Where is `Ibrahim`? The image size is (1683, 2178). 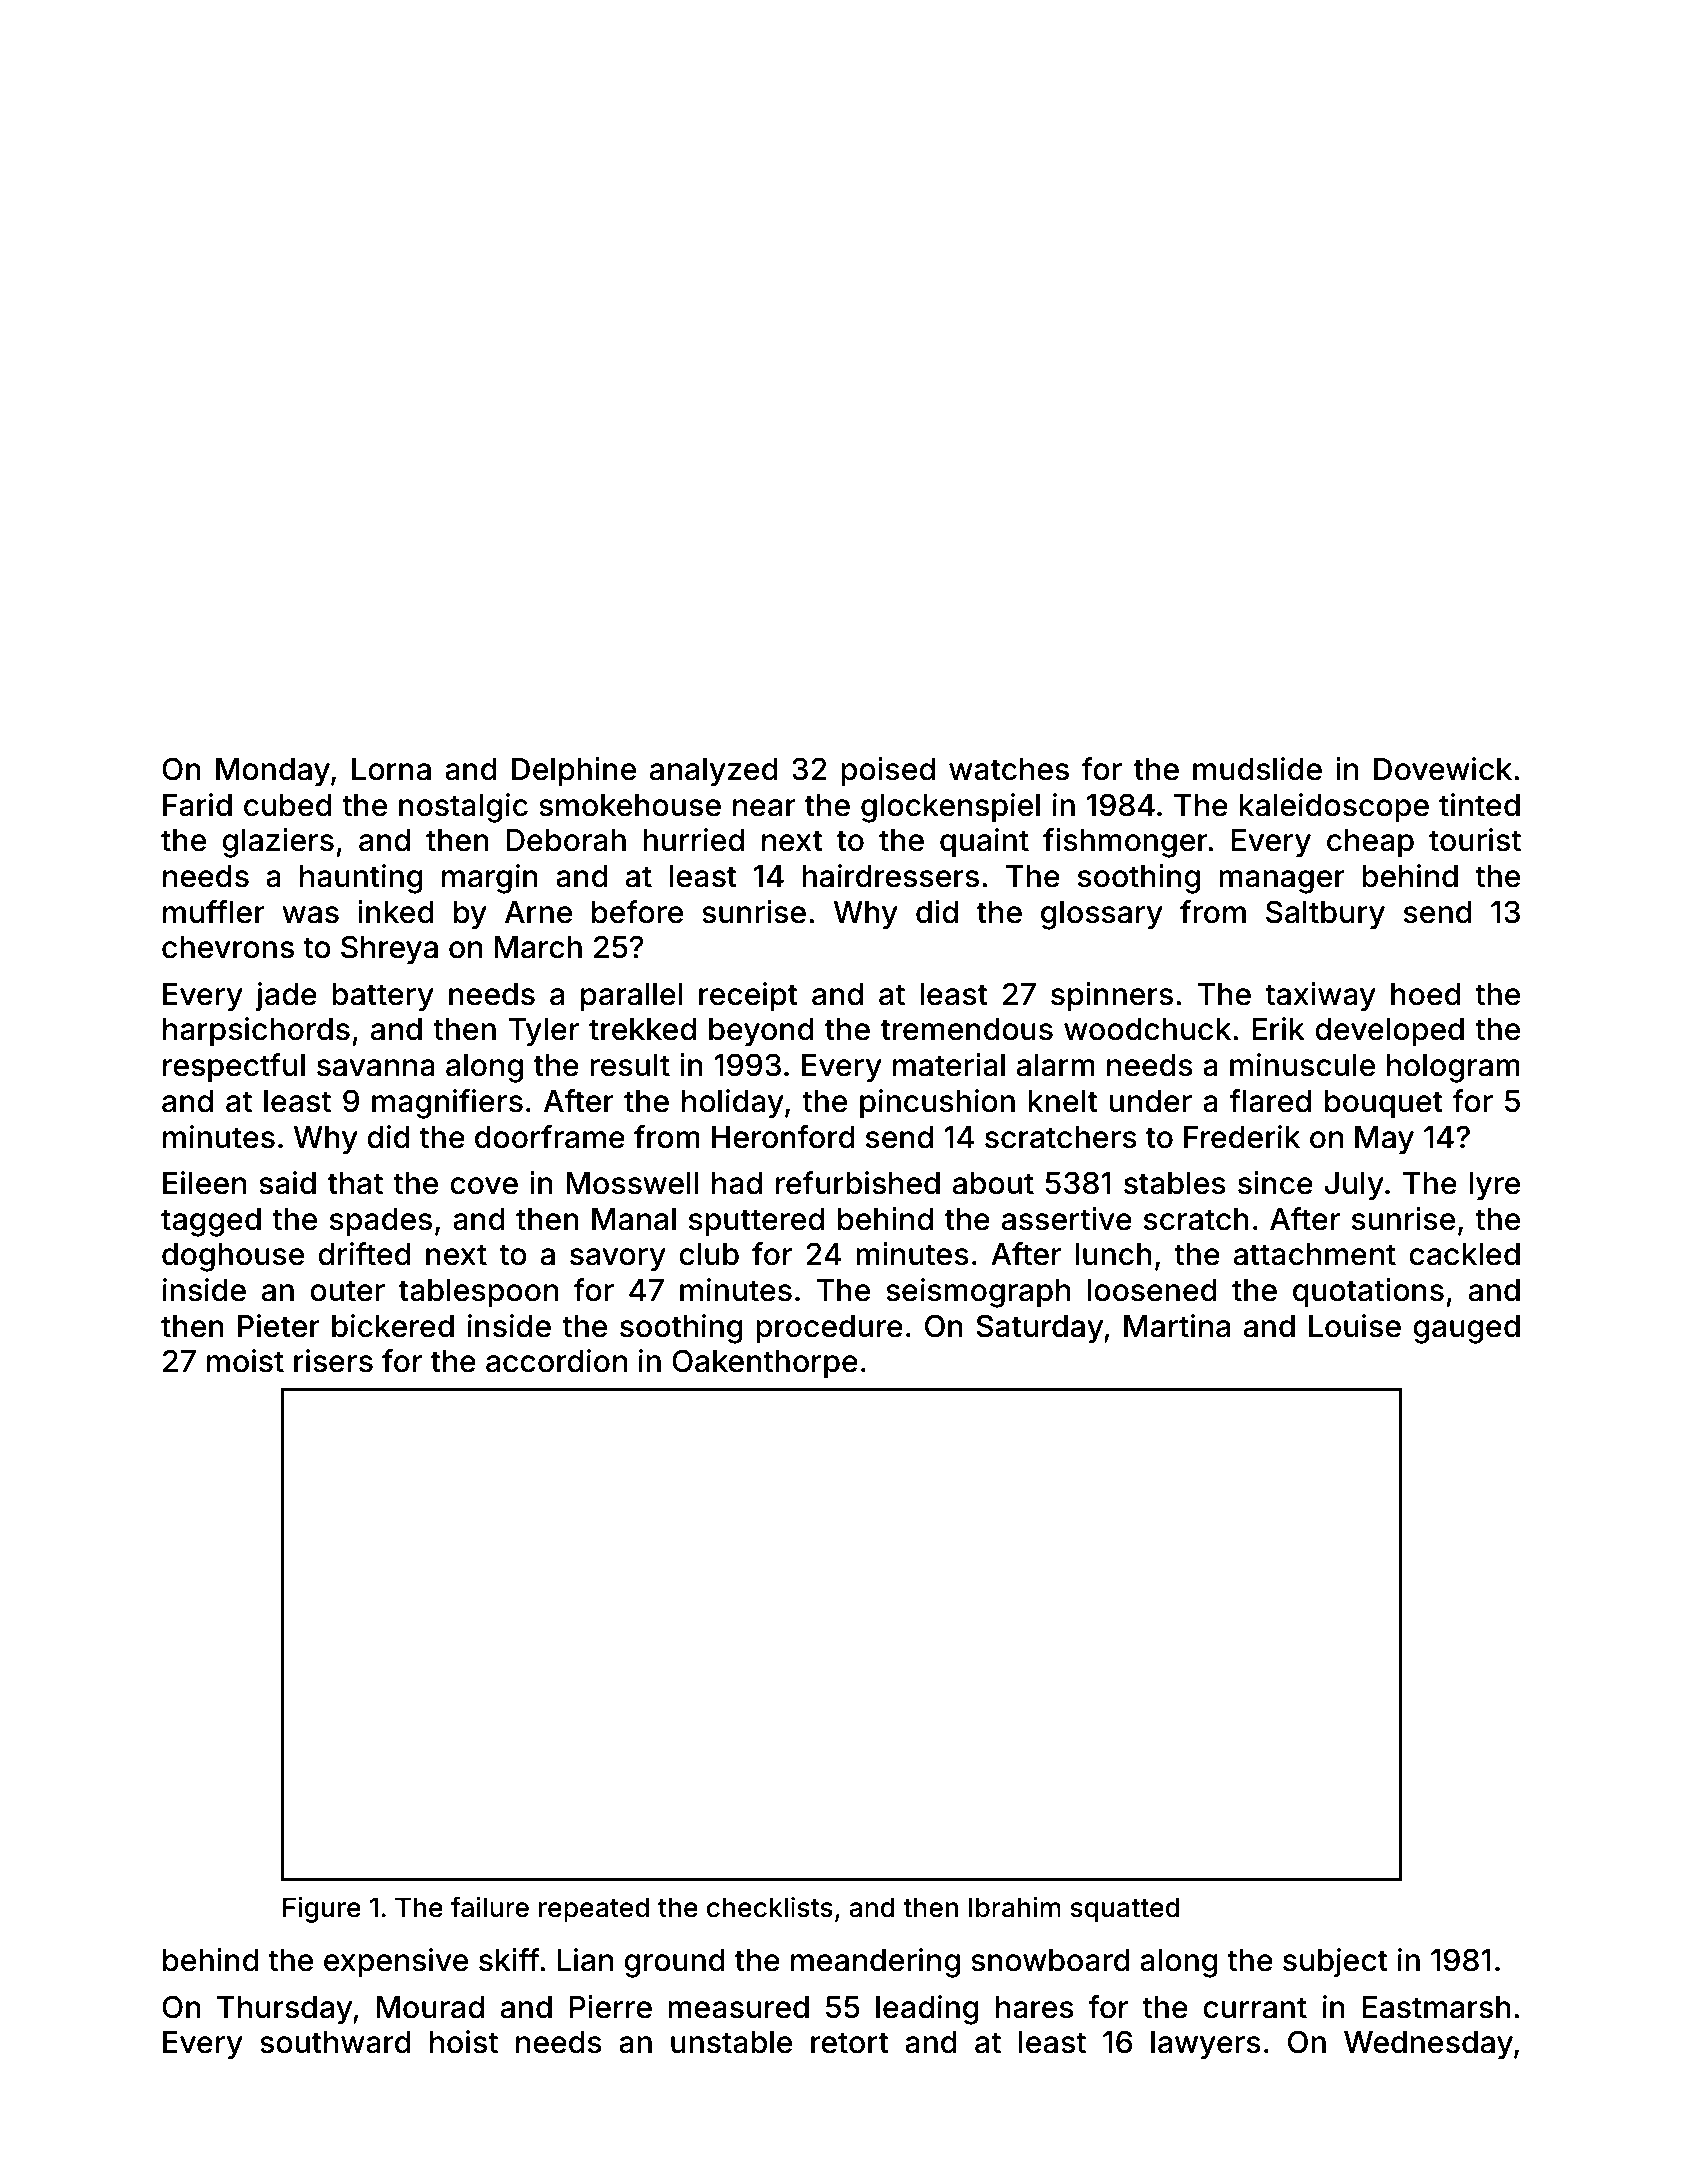 Ibrahim is located at coordinates (1015, 1907).
